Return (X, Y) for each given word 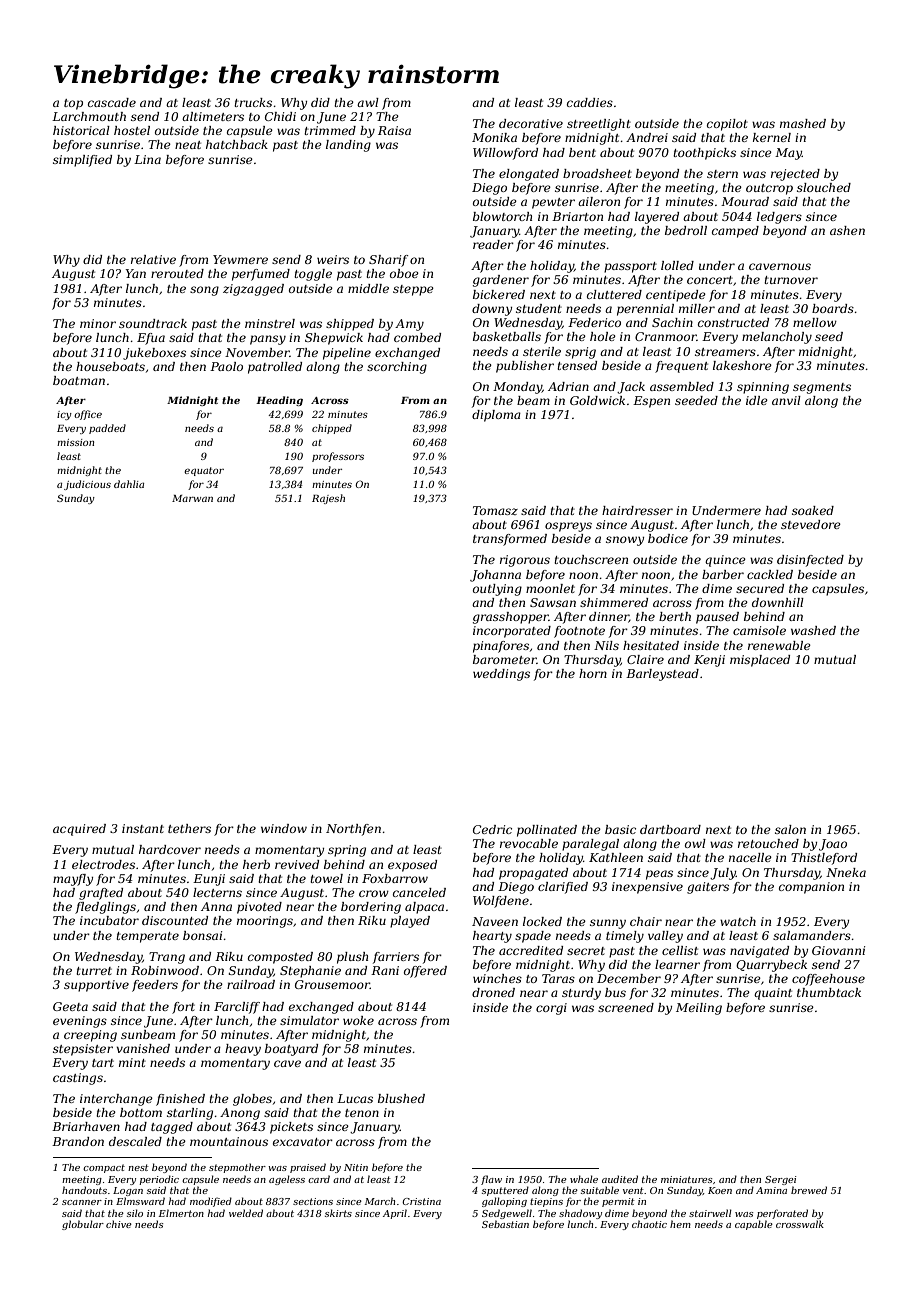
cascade (112, 102)
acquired (79, 830)
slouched (824, 187)
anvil (786, 400)
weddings (501, 675)
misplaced (760, 661)
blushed (401, 1098)
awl (368, 102)
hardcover (170, 849)
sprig (580, 353)
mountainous (229, 1141)
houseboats (110, 366)
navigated (759, 952)
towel (326, 878)
